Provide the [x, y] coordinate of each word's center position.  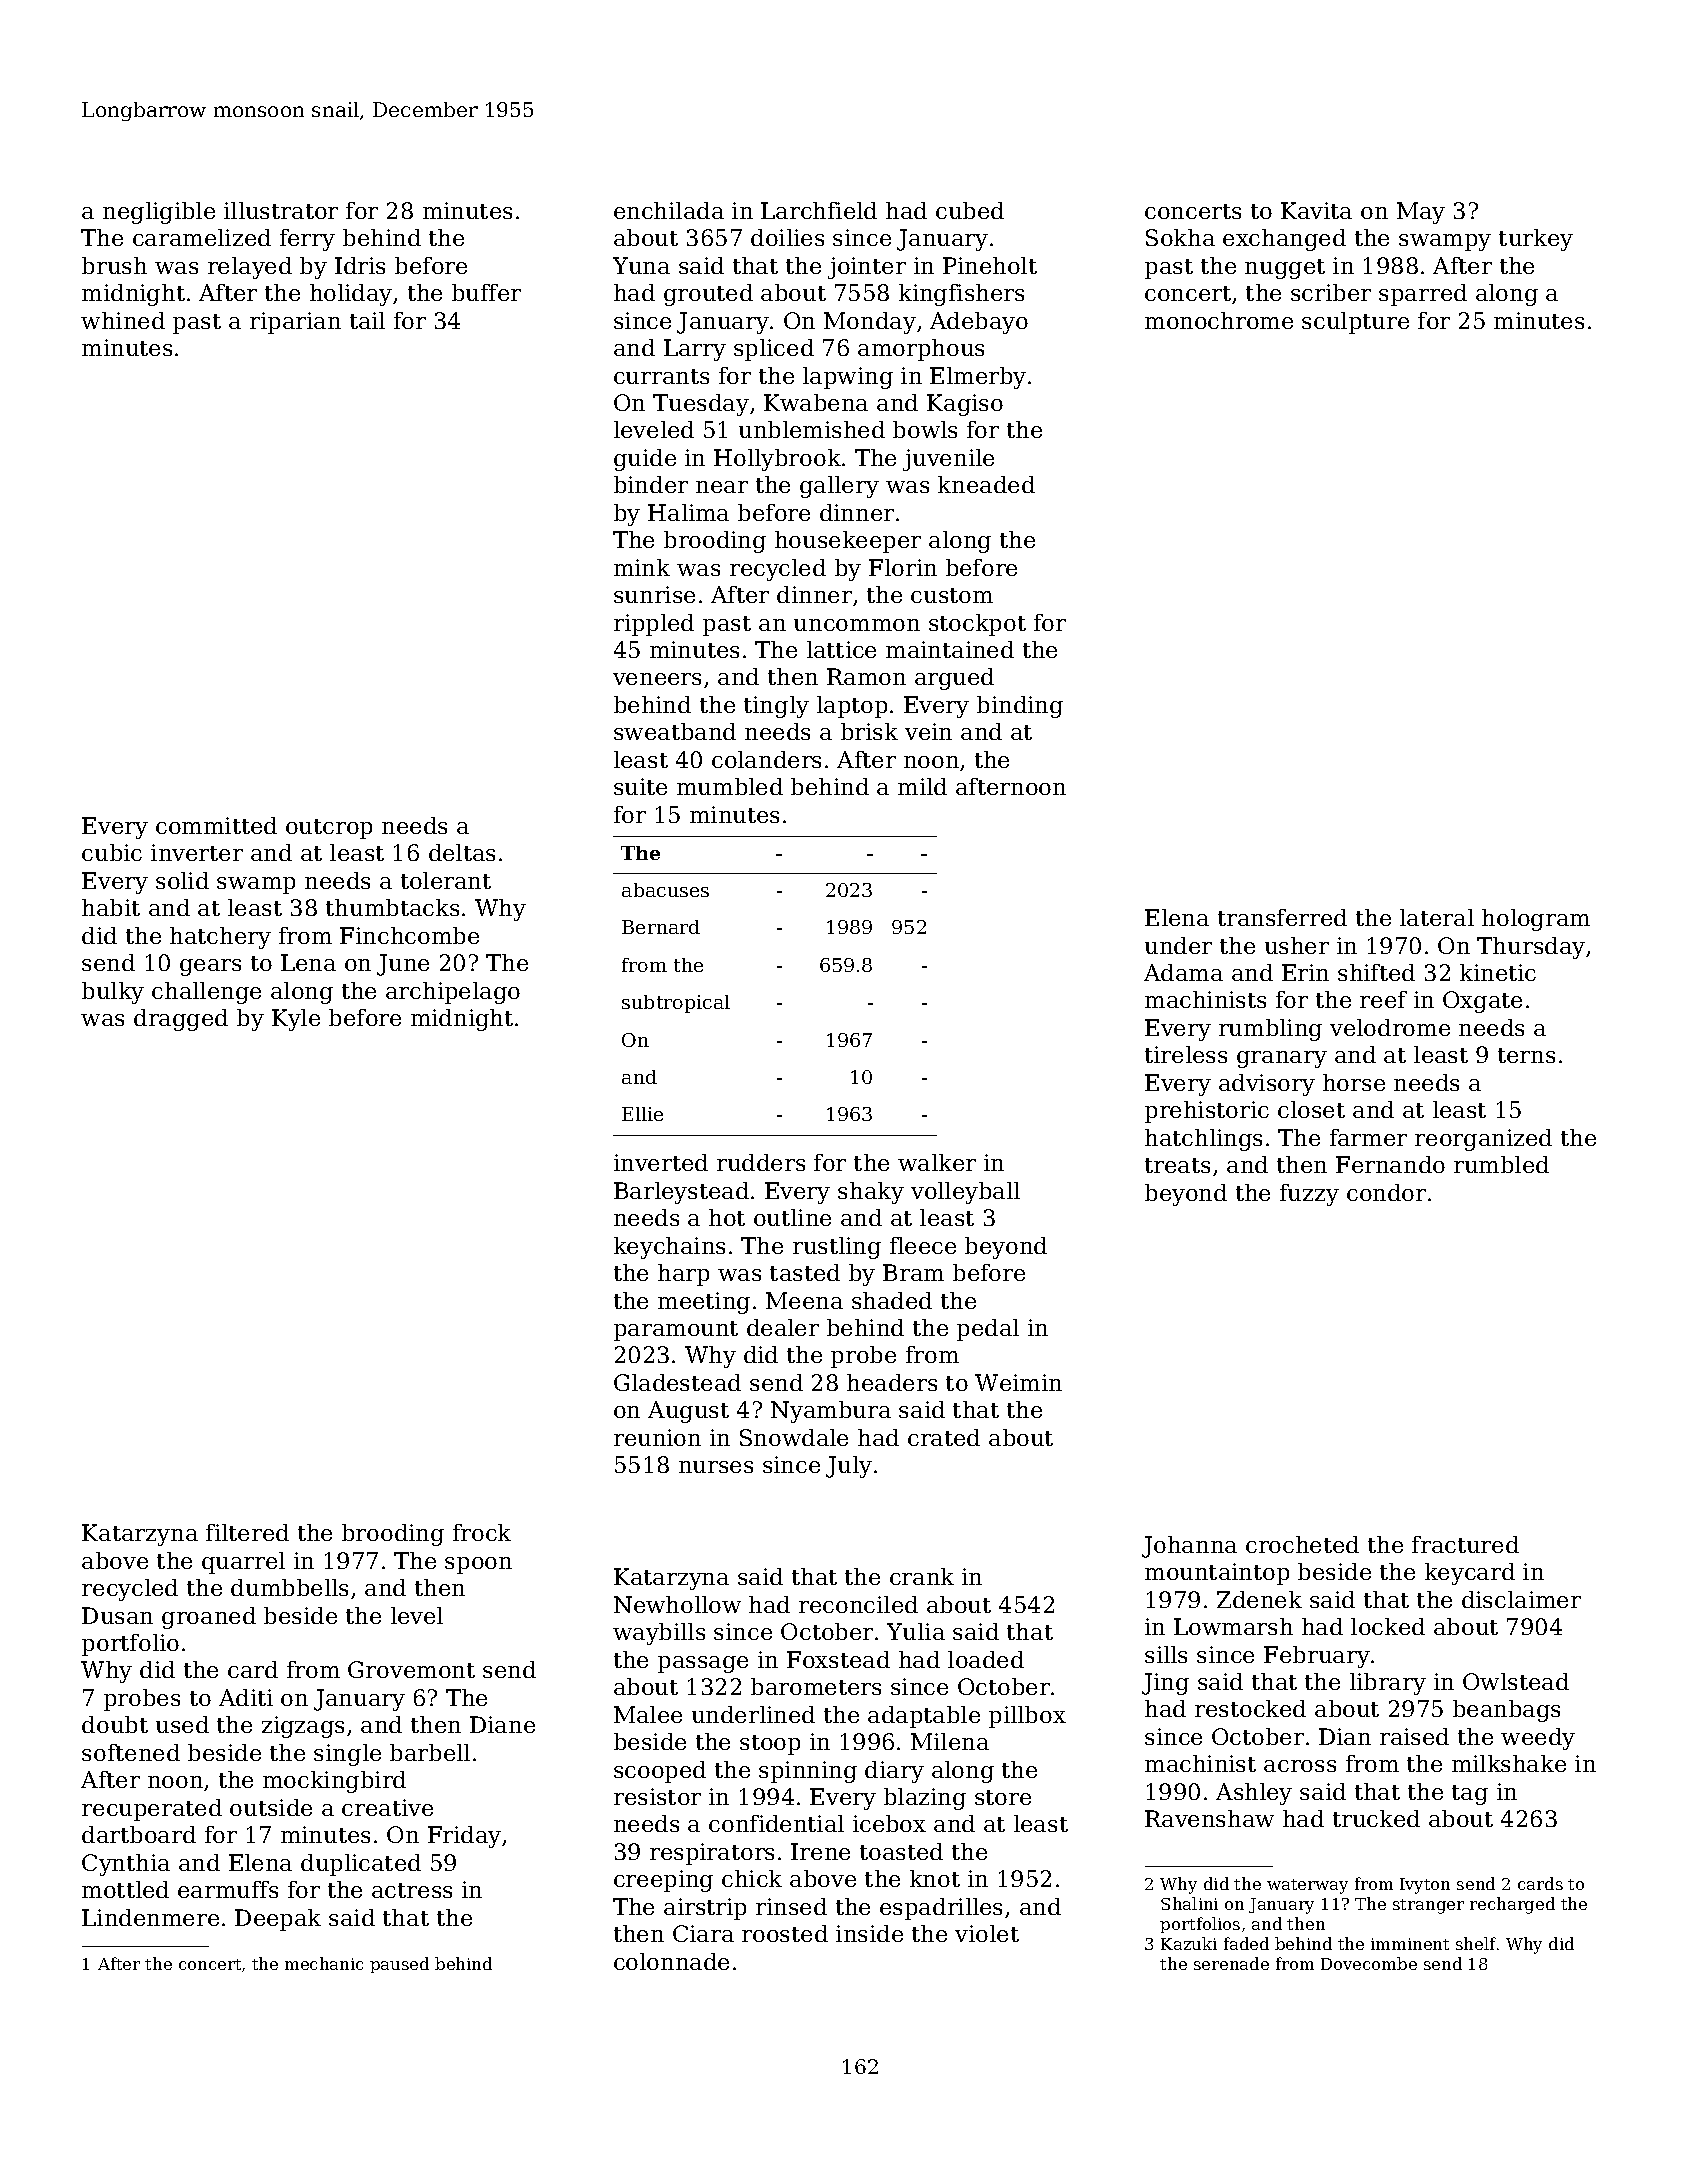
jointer [867, 268]
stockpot [977, 625]
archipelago [453, 993]
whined [123, 320]
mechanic [324, 1963]
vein [928, 731]
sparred [1423, 295]
